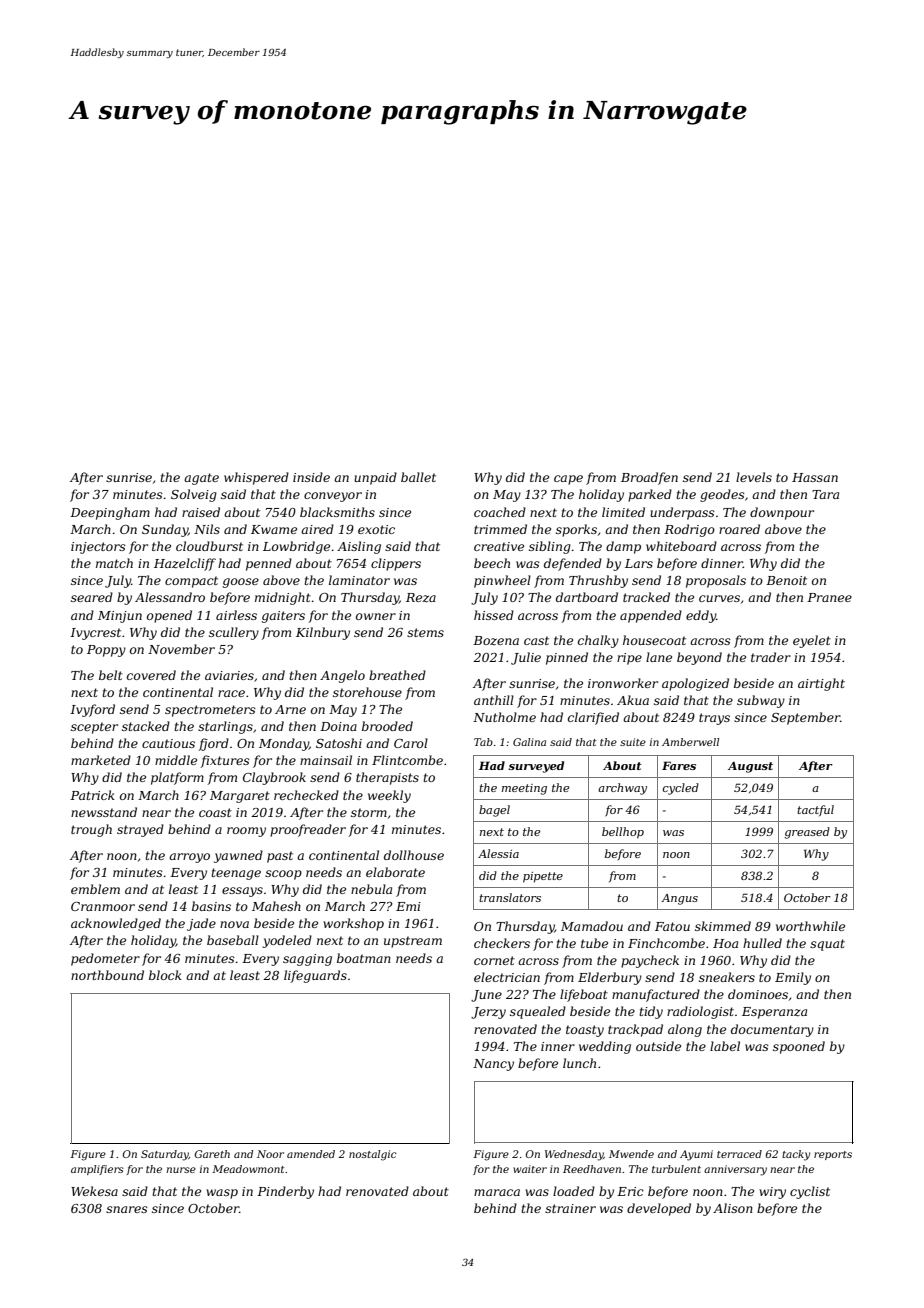 This screenshot has width=924, height=1308. What do you see at coordinates (375, 478) in the screenshot?
I see `unpaid` at bounding box center [375, 478].
